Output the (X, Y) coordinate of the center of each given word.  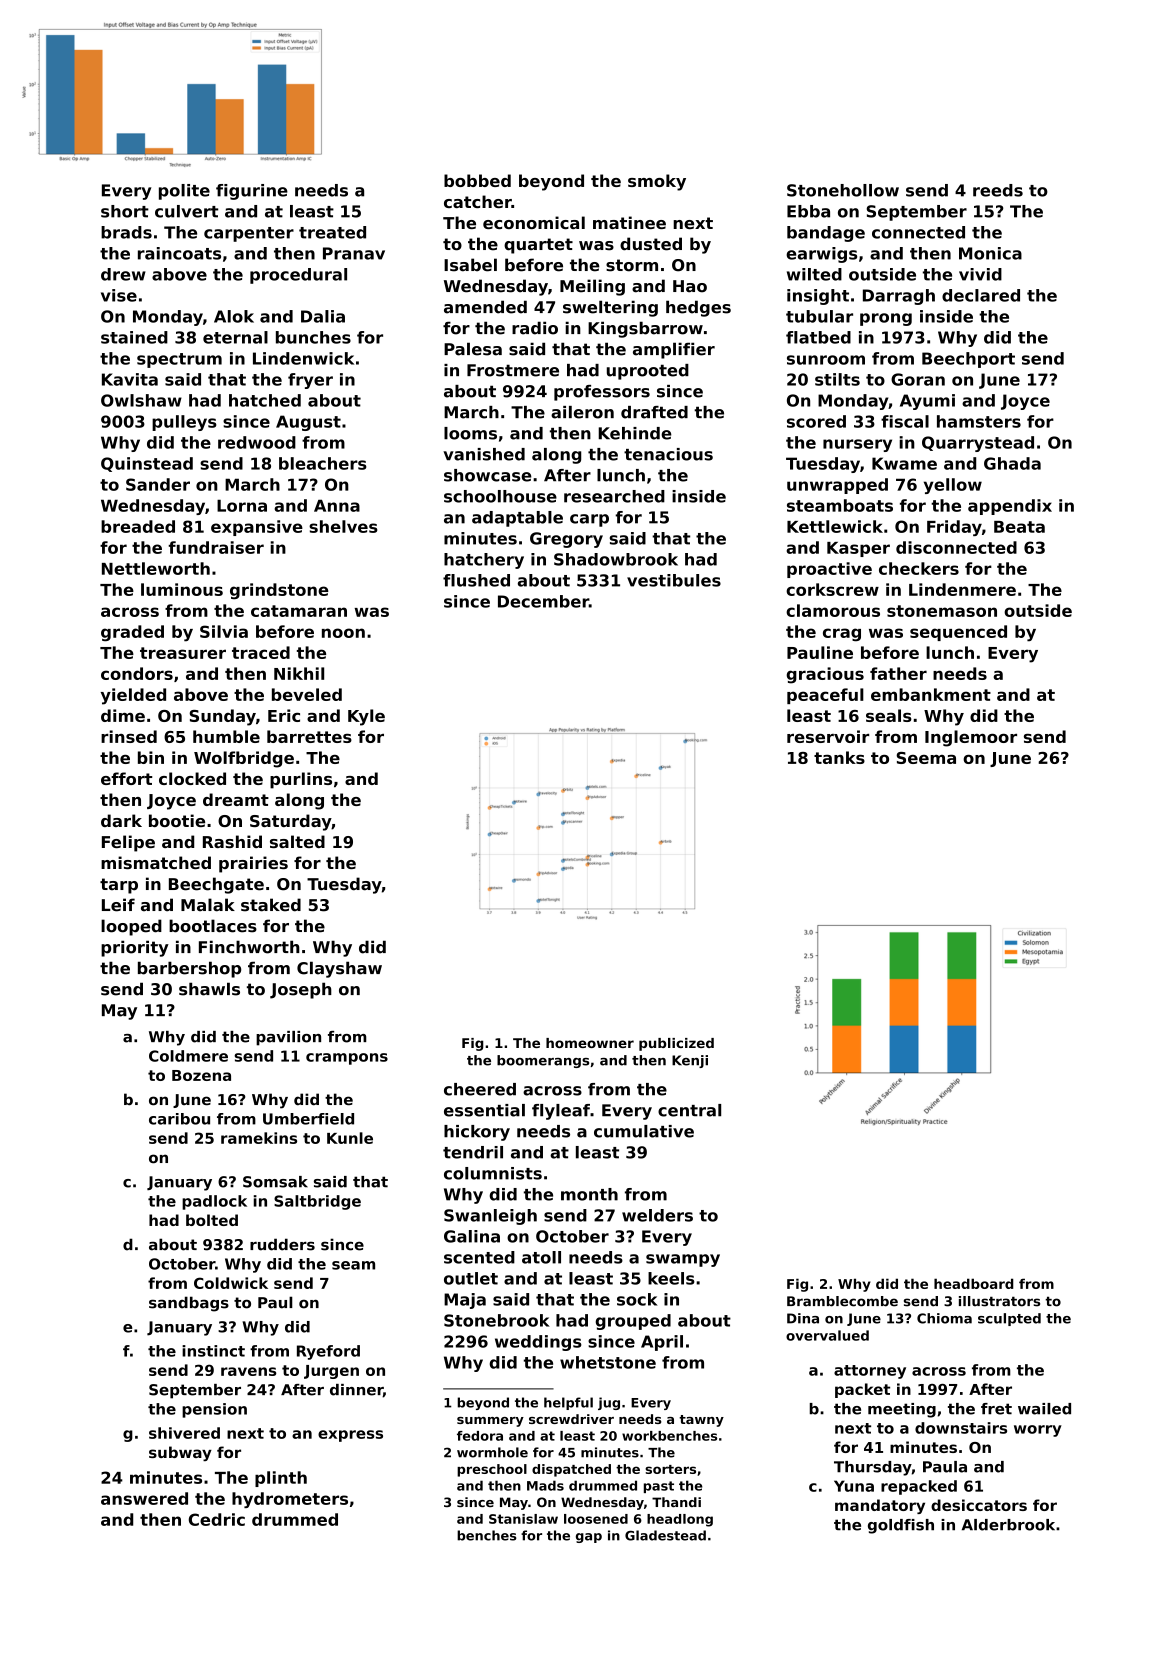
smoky (657, 182)
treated (332, 232)
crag (842, 635)
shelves (343, 526)
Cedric (217, 1519)
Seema (926, 758)
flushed (476, 580)
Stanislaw (523, 1519)
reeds (998, 190)
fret (996, 1409)
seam (353, 1265)
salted (297, 841)
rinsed (129, 736)
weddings (538, 1343)
